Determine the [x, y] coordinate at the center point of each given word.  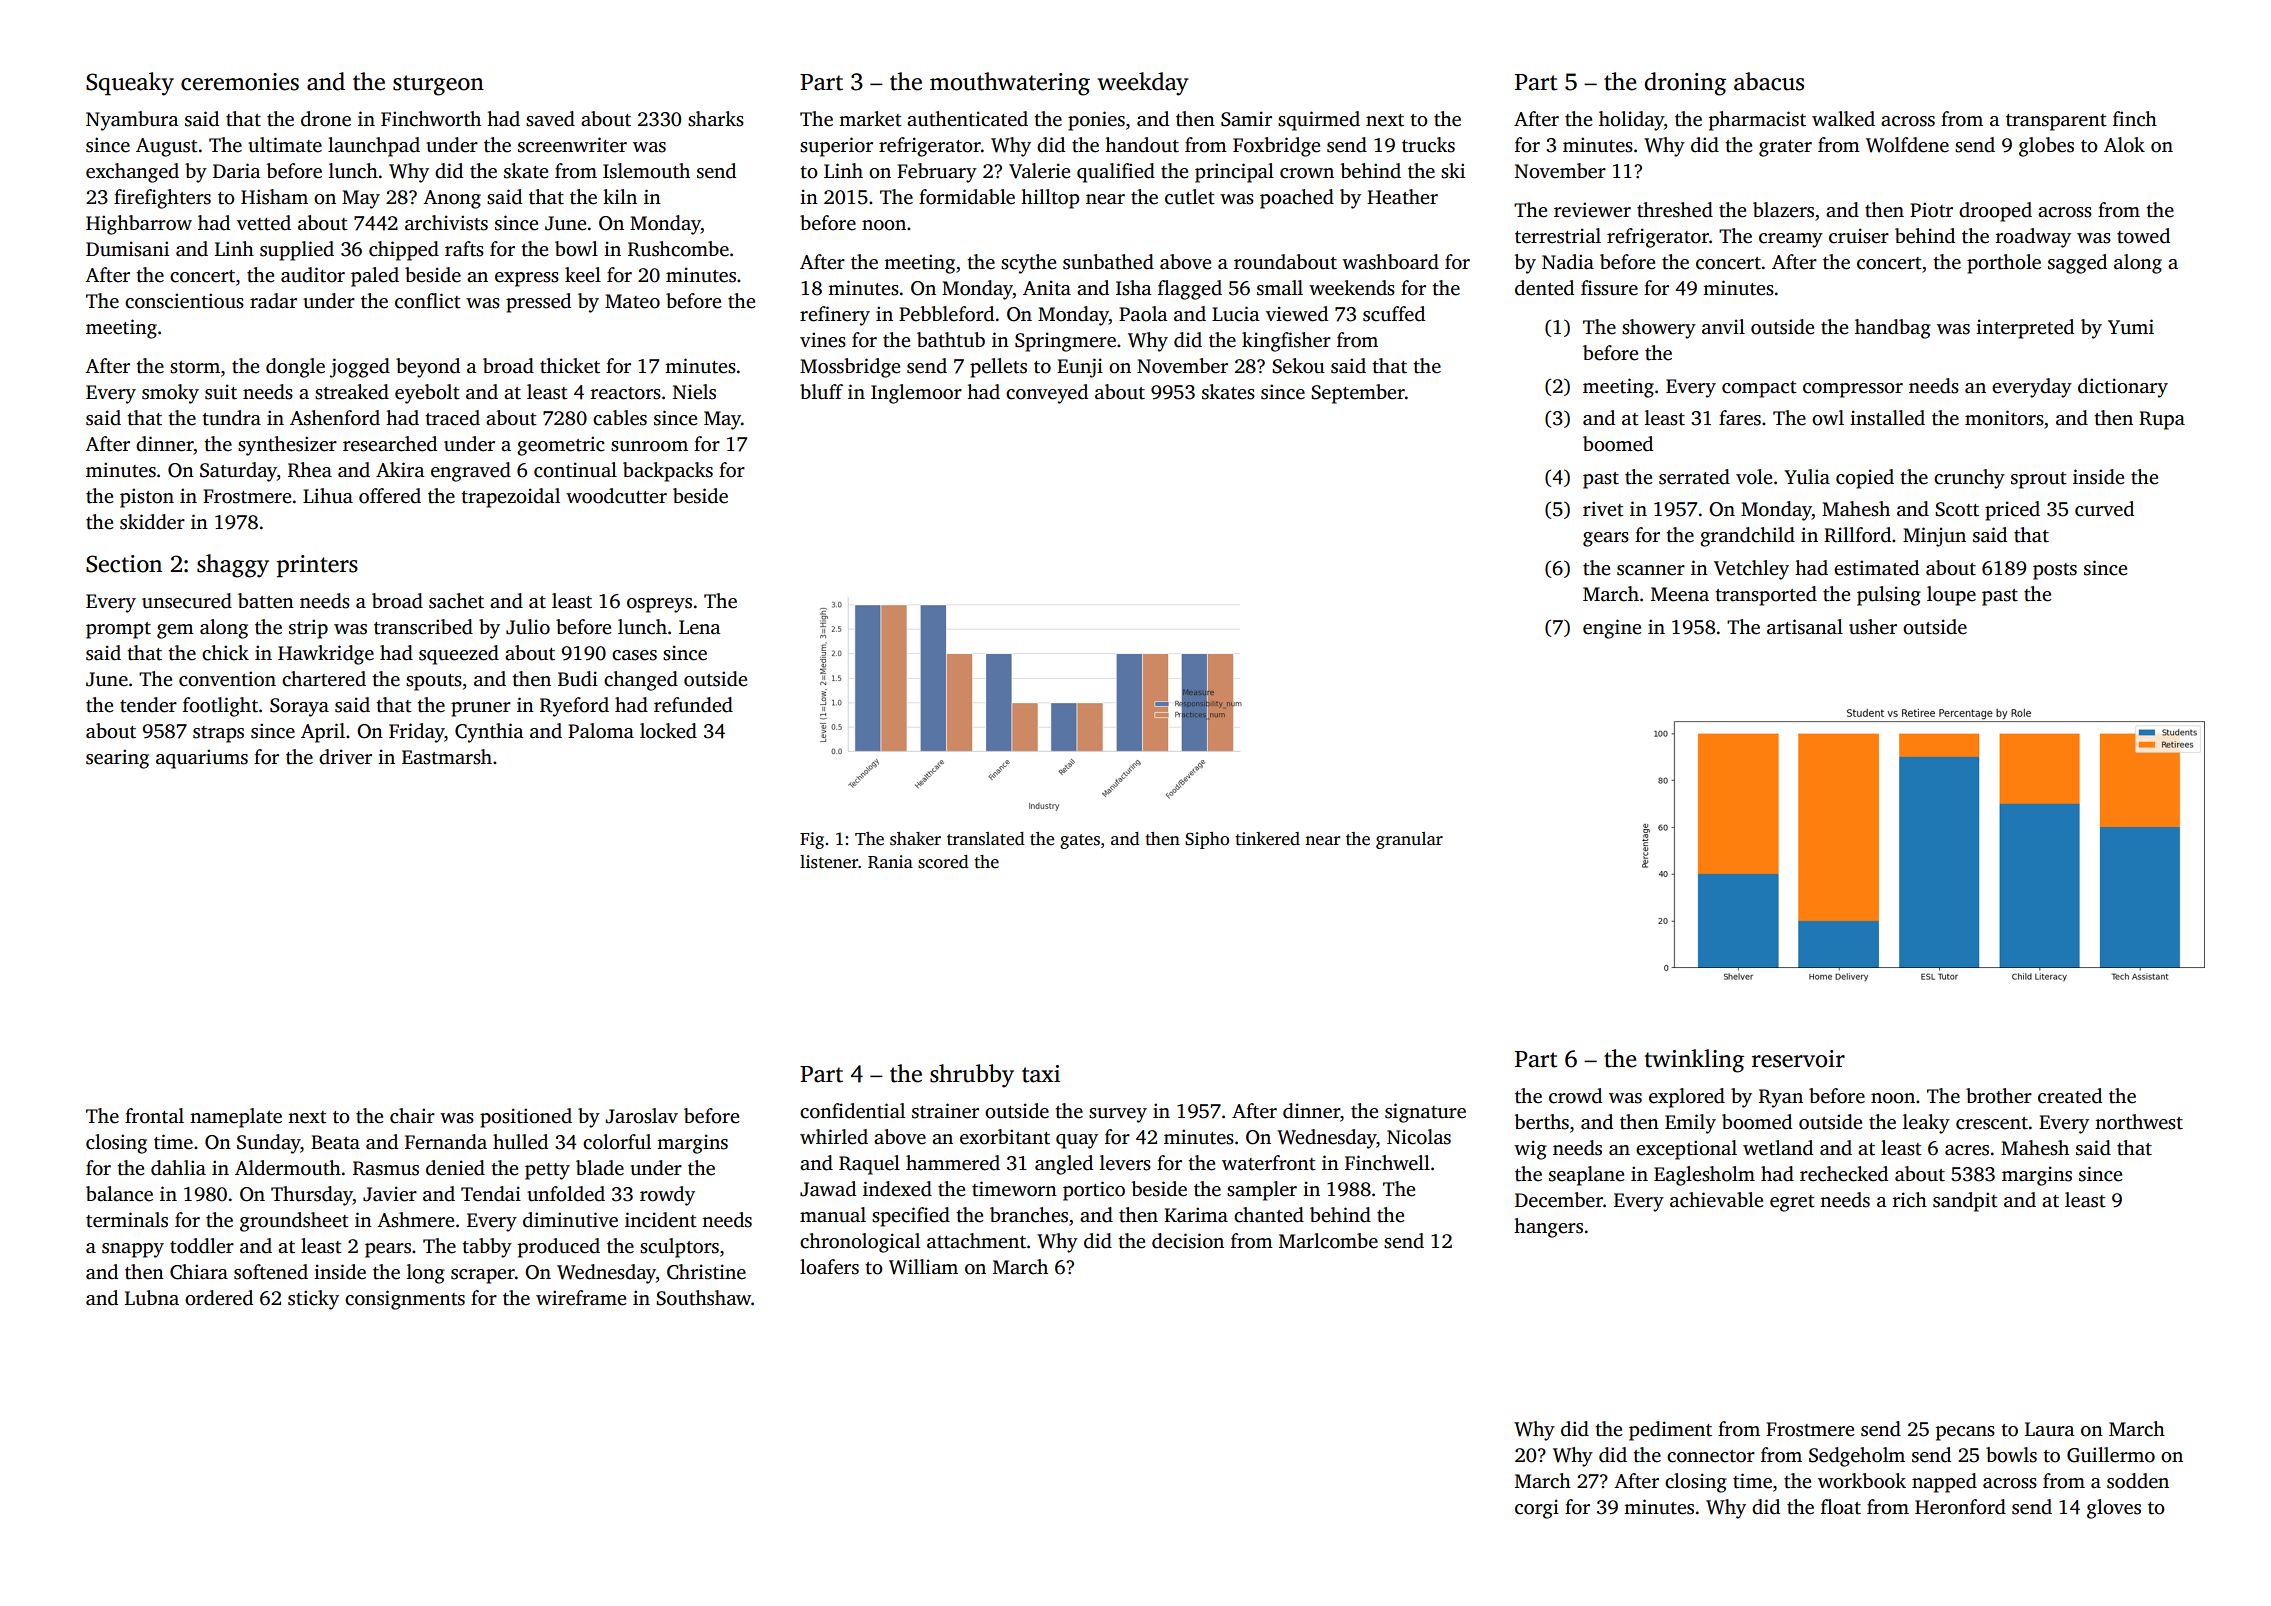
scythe [1028, 264]
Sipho [1207, 840]
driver [345, 757]
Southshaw [703, 1298]
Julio [528, 627]
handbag [1893, 329]
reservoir [1798, 1059]
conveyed [1047, 394]
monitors [2004, 418]
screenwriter [572, 145]
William [923, 1267]
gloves [2114, 1509]
